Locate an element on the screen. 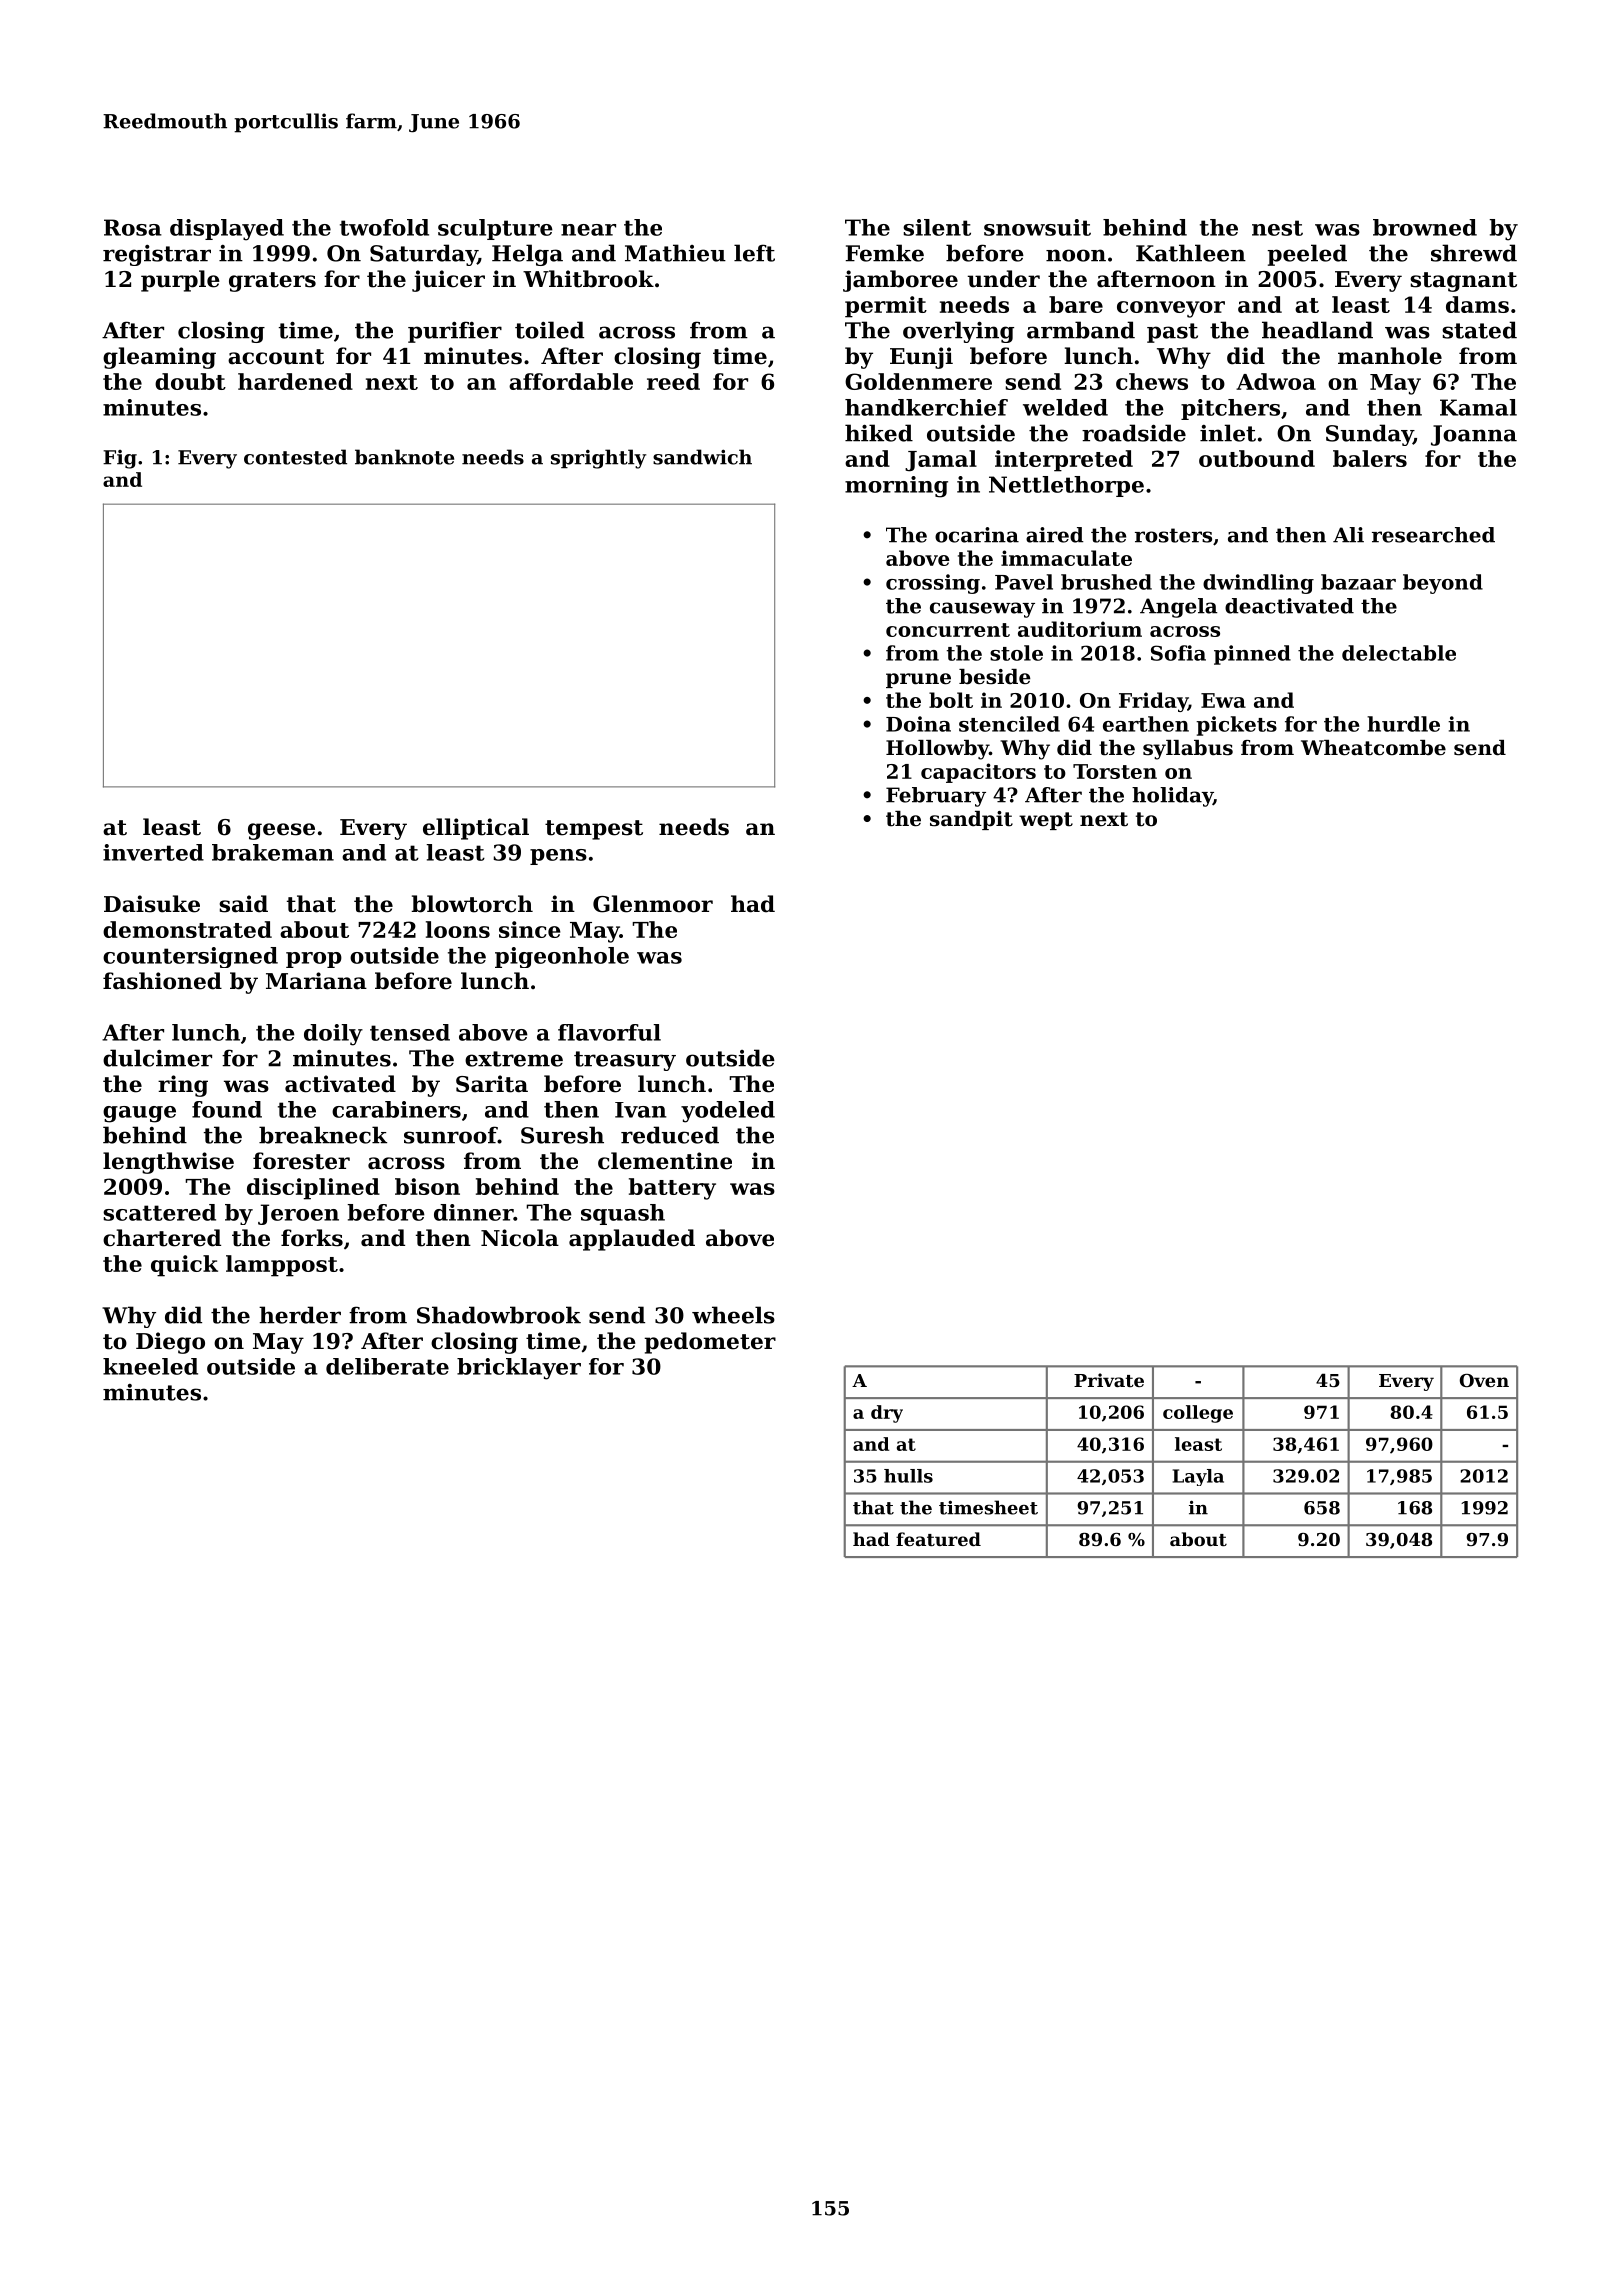  Sunday is located at coordinates (1369, 435).
